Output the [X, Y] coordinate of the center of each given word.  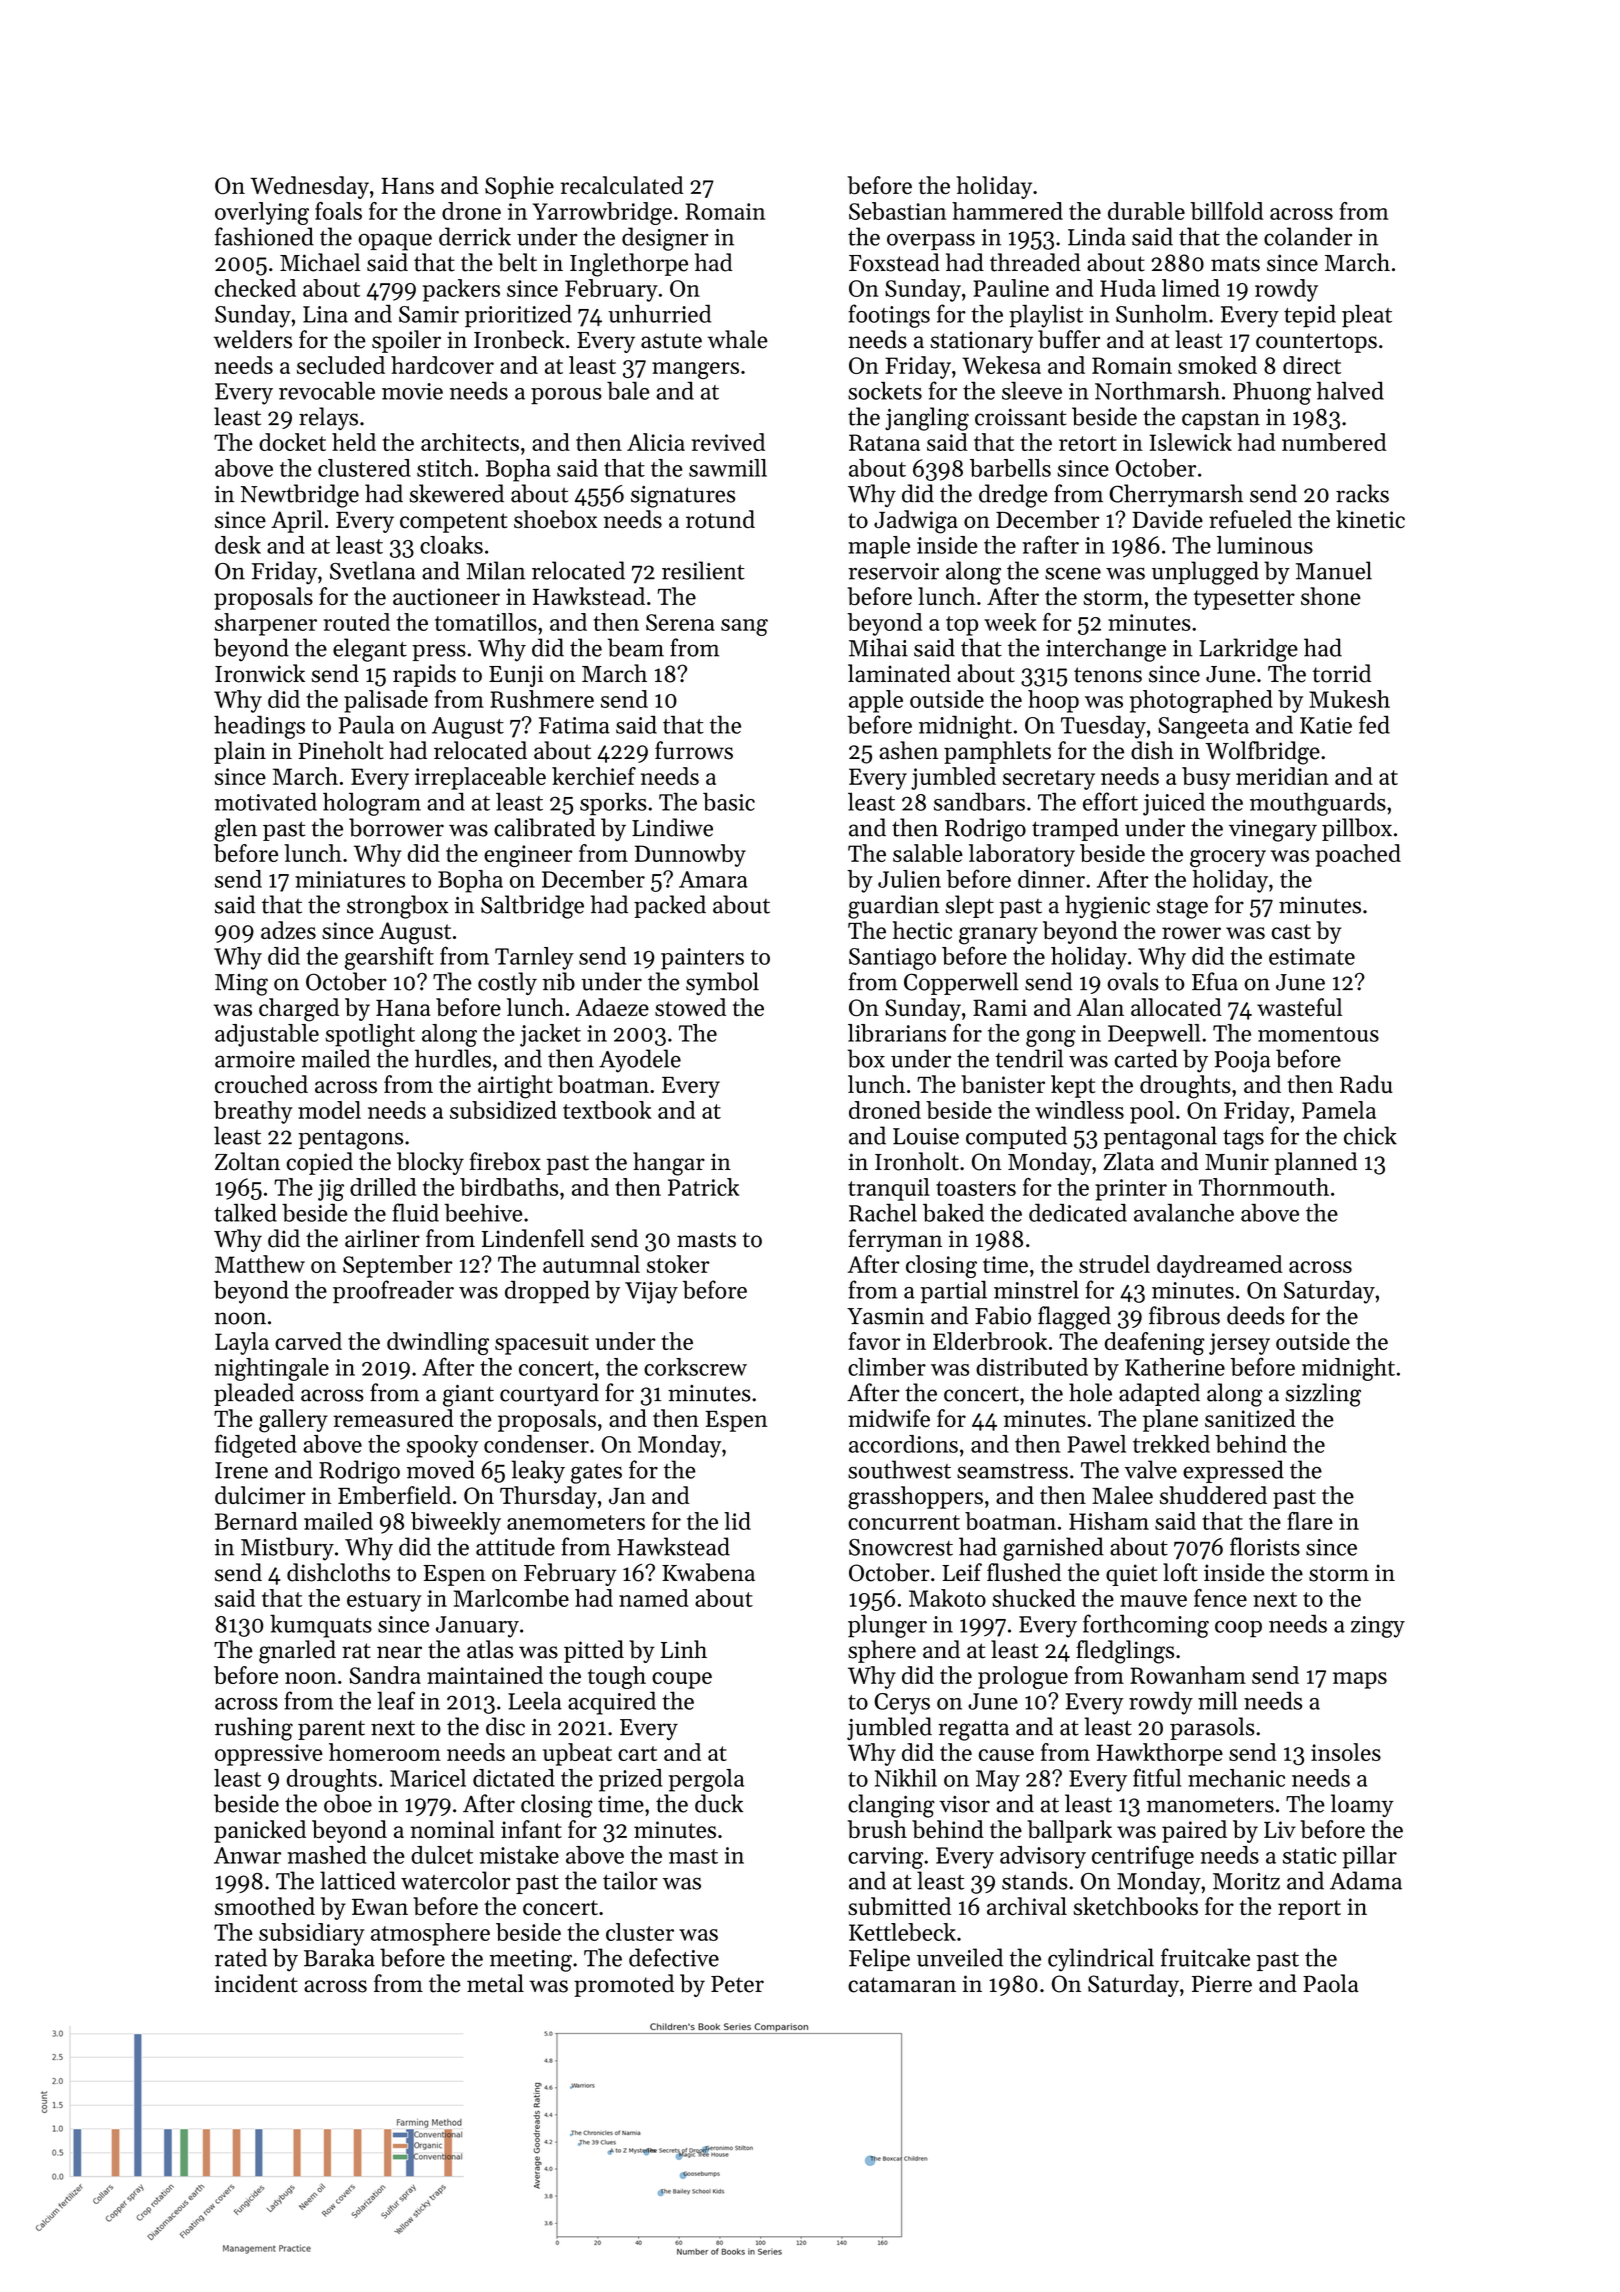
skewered [456, 493]
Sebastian [897, 211]
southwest [899, 1469]
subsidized [503, 1110]
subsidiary [312, 1934]
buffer [1069, 339]
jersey [1239, 1344]
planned [1316, 1163]
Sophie [519, 187]
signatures [683, 497]
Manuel [1334, 570]
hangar [669, 1164]
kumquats [321, 1626]
